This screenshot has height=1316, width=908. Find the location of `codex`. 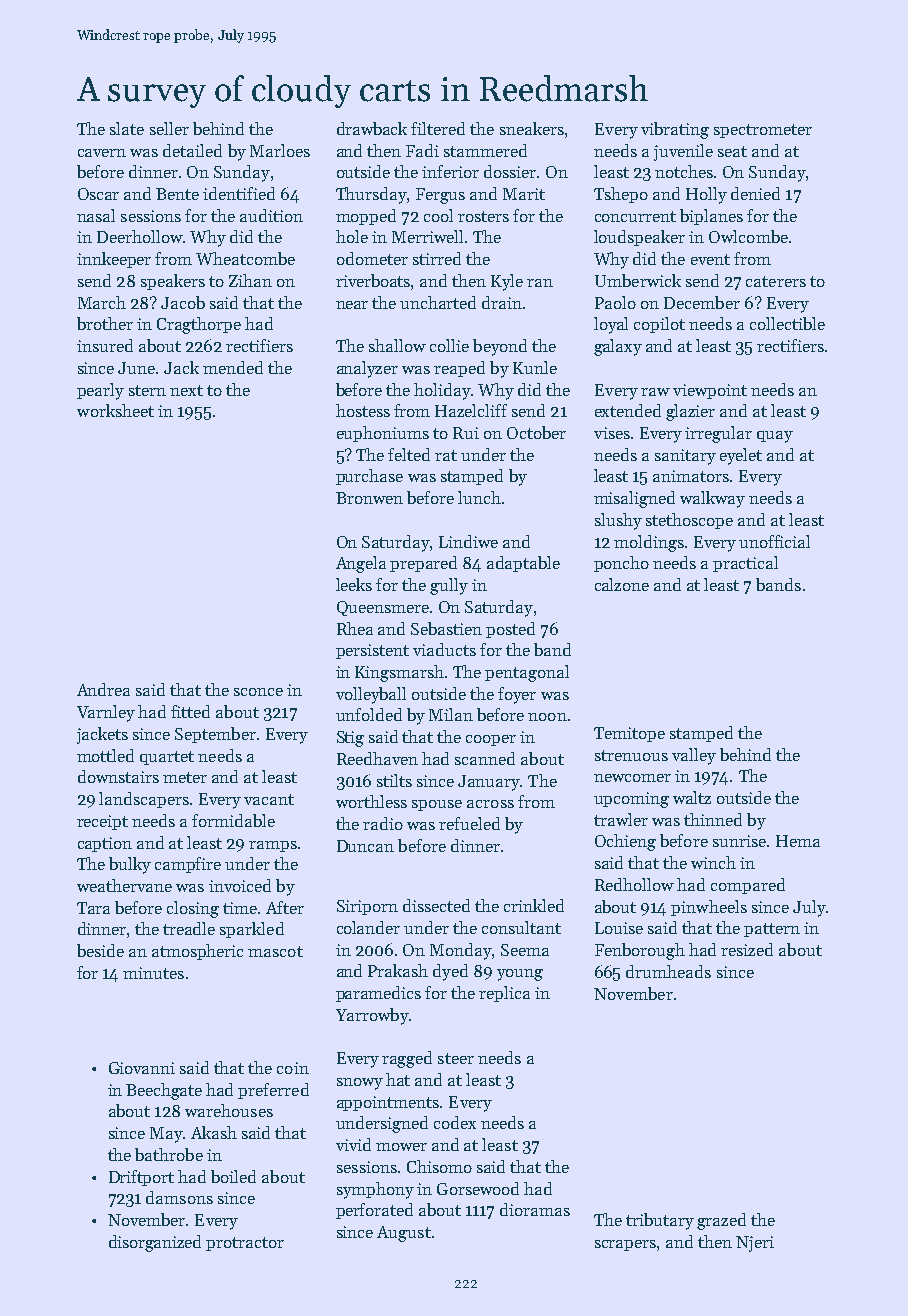

codex is located at coordinates (455, 1122).
